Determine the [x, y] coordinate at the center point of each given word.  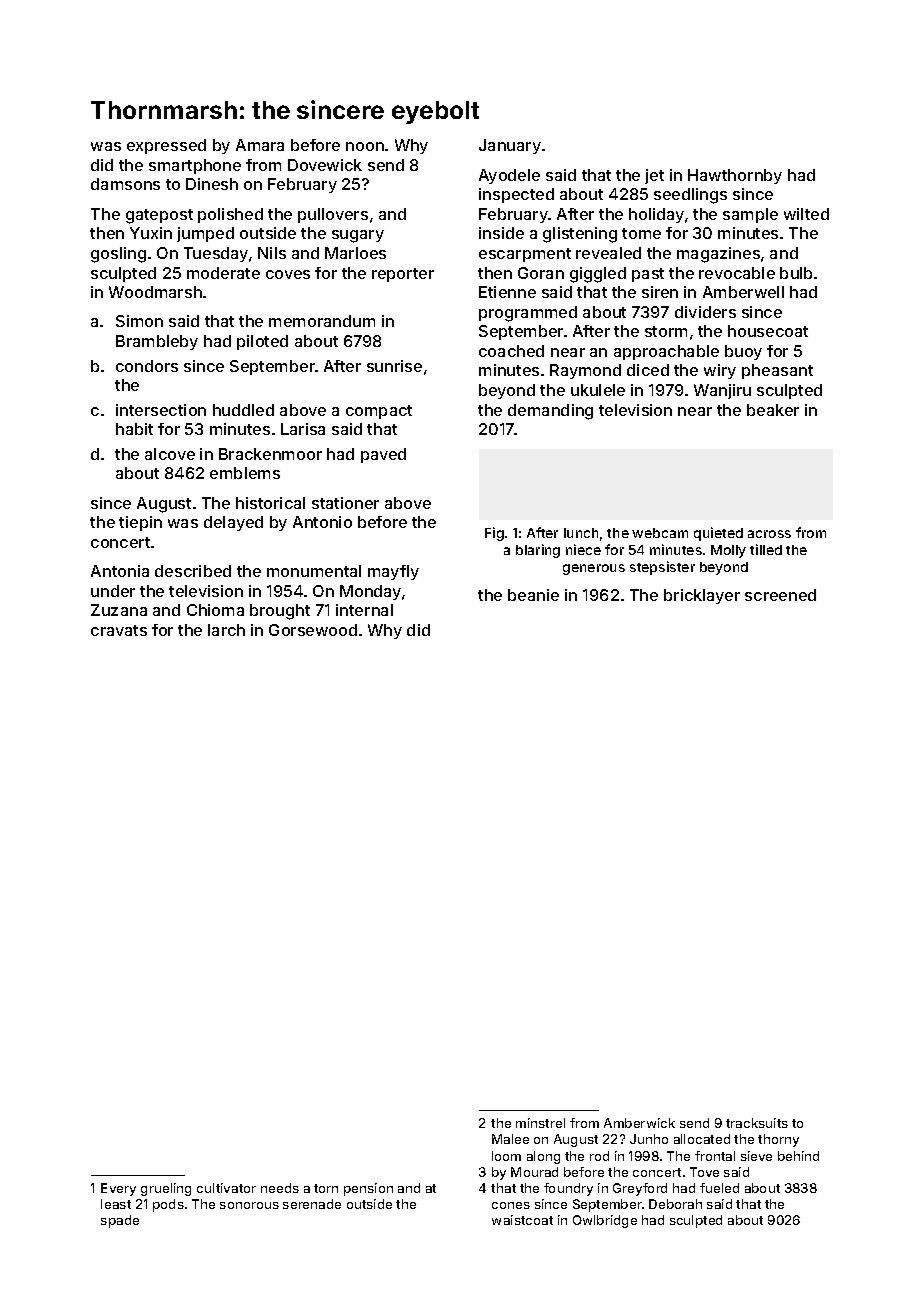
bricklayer [702, 596]
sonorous [249, 1205]
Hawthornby [735, 176]
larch [226, 630]
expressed [166, 146]
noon [365, 146]
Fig [494, 534]
